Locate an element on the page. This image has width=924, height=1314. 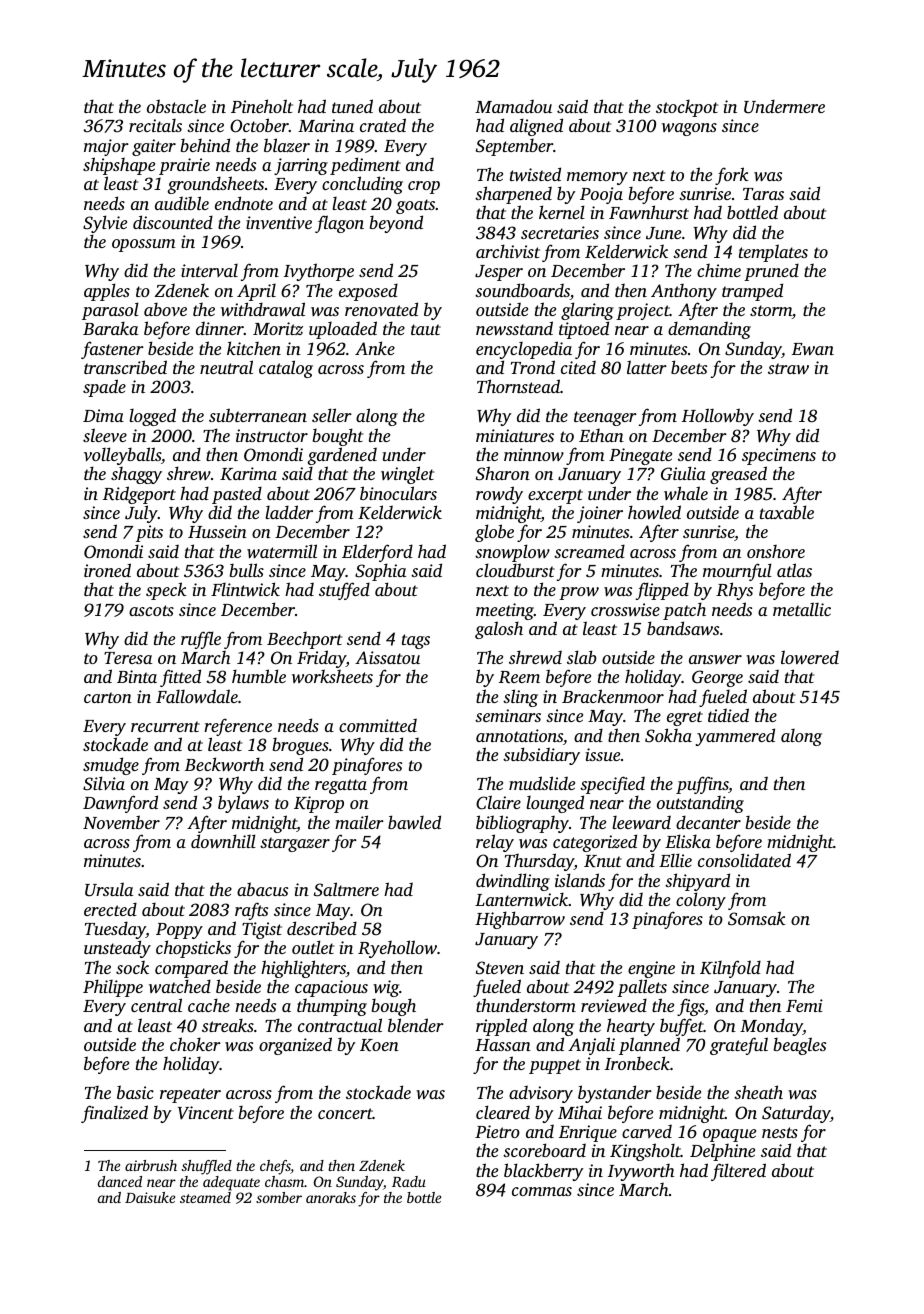
winglet is located at coordinates (407, 475).
